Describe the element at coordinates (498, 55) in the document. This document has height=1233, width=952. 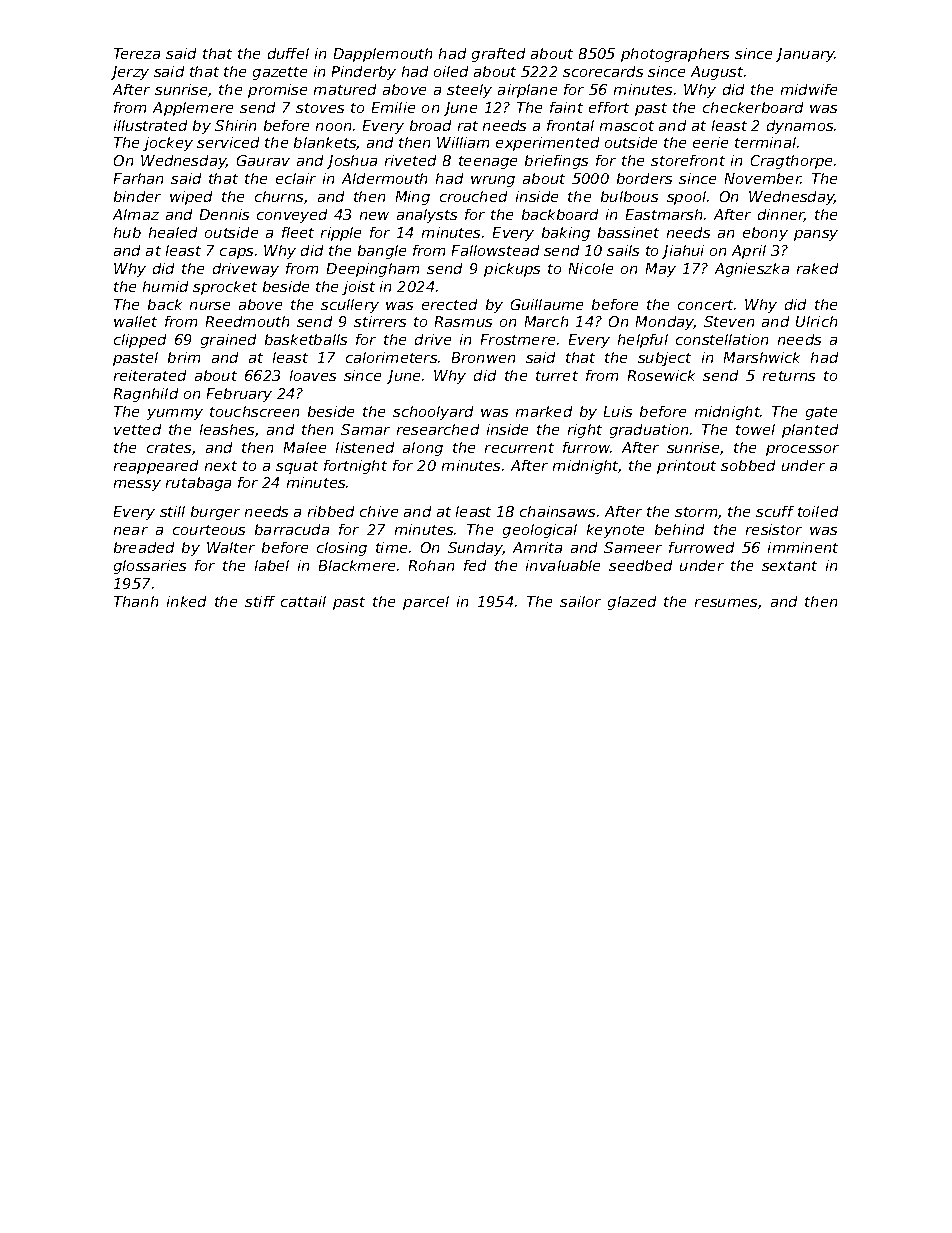
I see `grafted` at that location.
